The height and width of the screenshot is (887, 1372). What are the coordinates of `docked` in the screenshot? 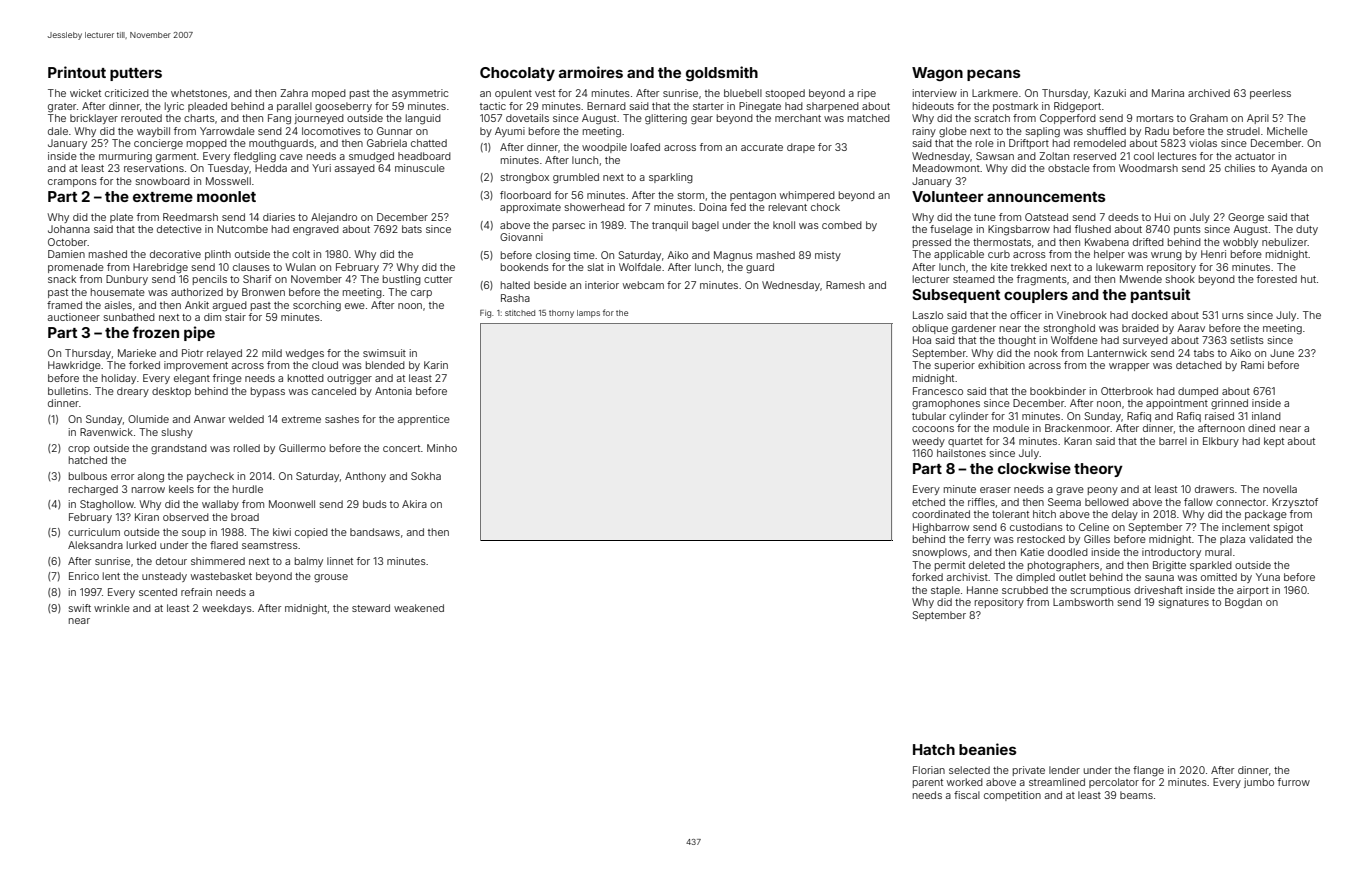 It's located at (1150, 315).
